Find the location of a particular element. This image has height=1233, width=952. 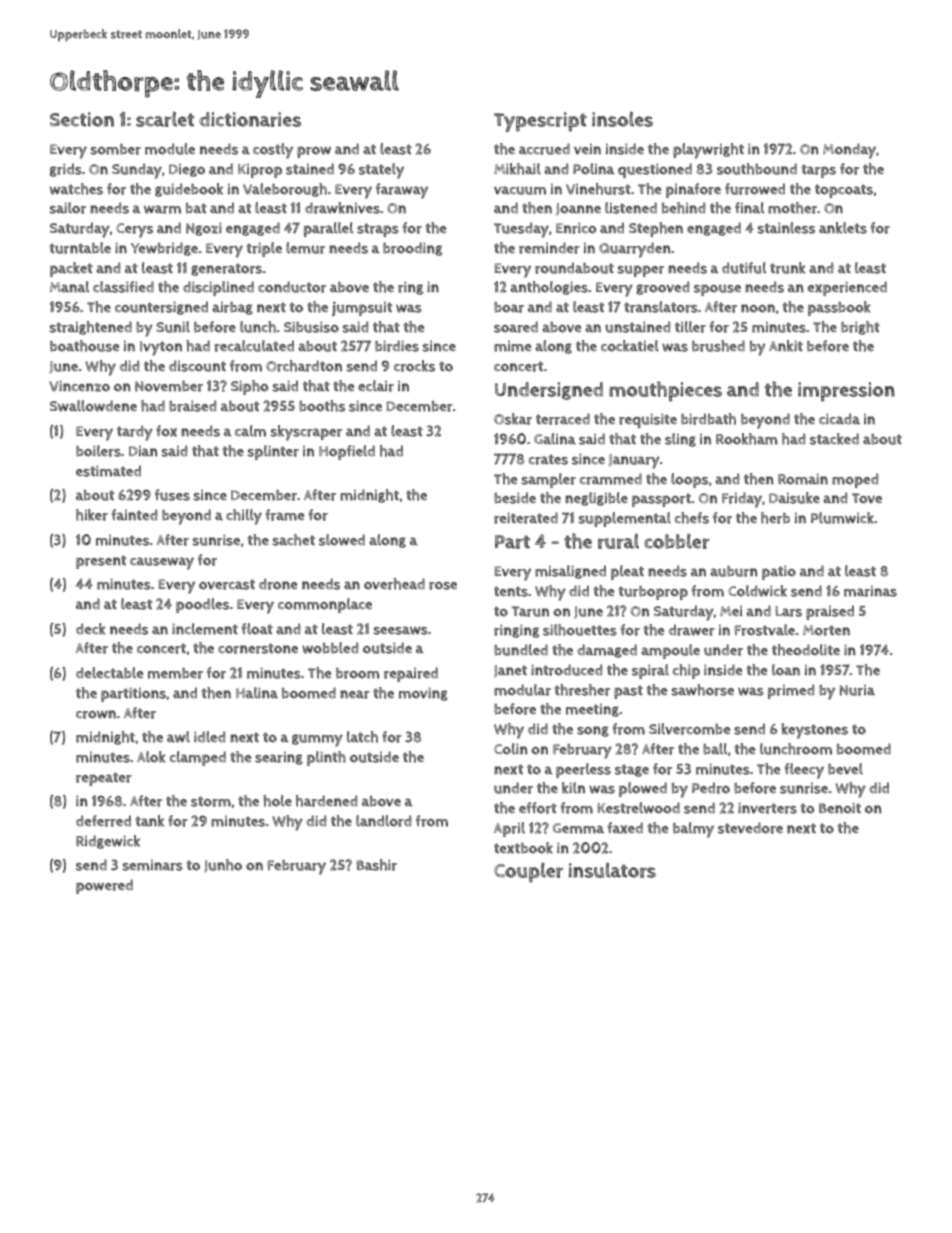

Bashir is located at coordinates (376, 865).
